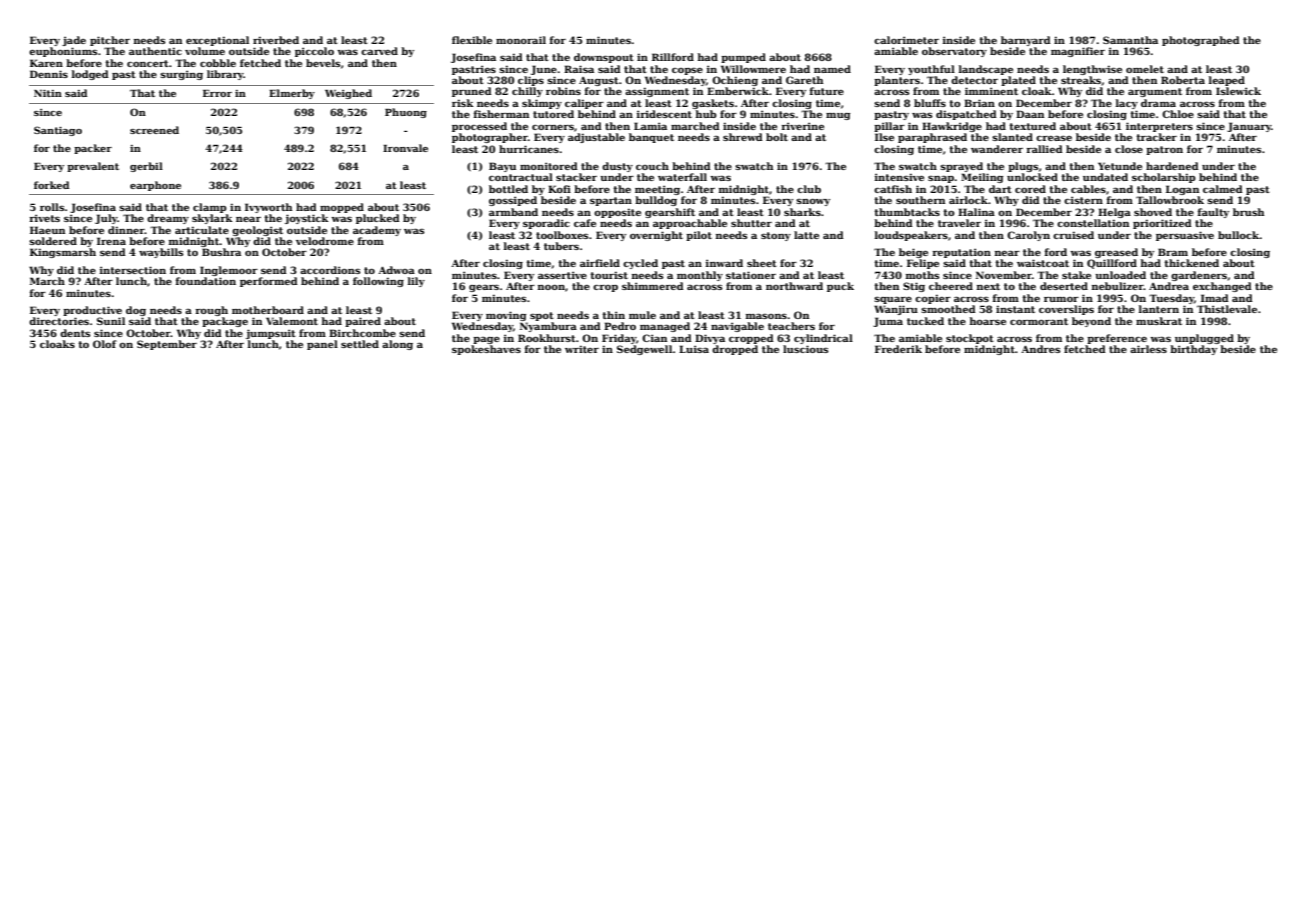 The height and width of the page is (924, 1308). Describe the element at coordinates (221, 252) in the page. I see `Bushra` at that location.
